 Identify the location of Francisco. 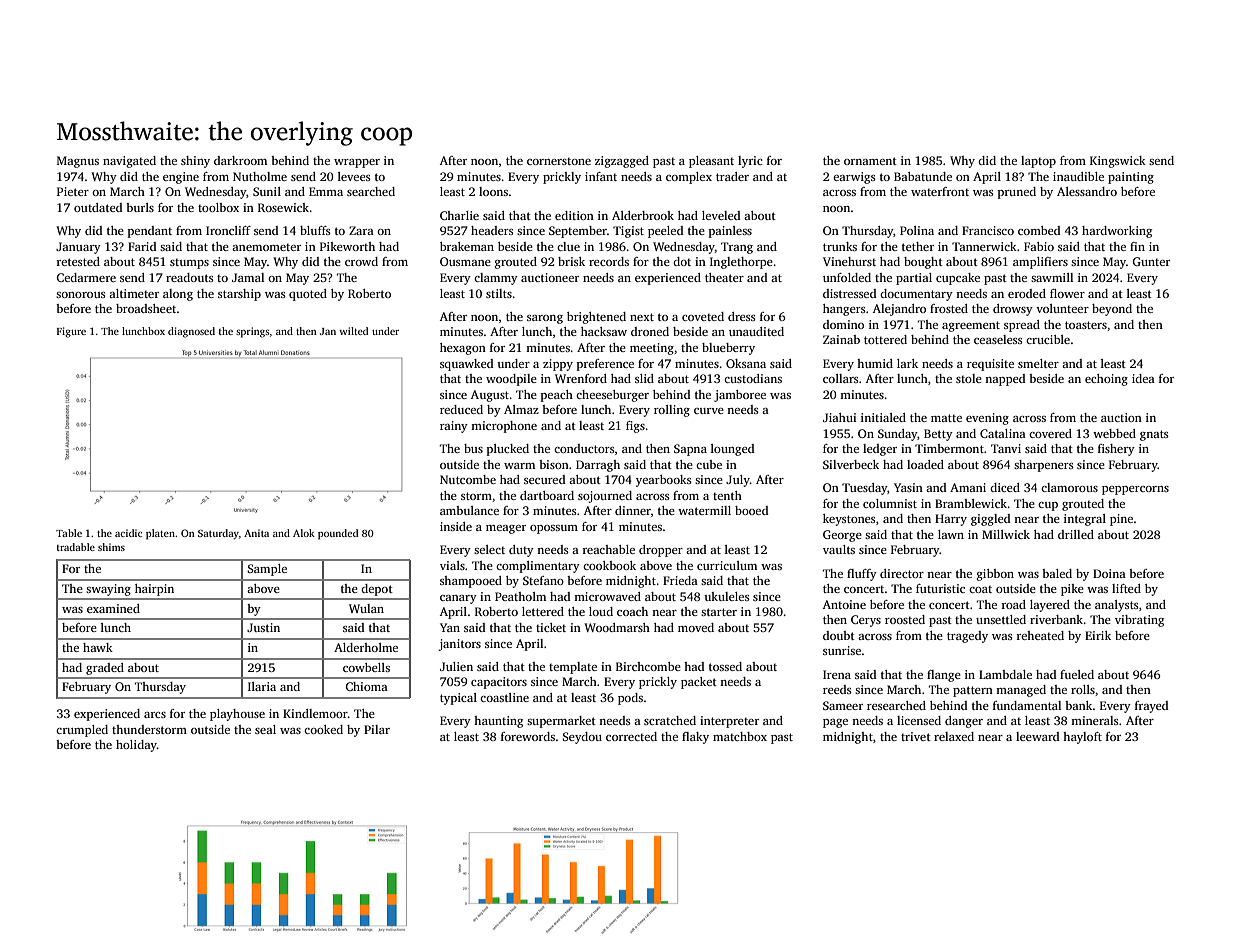
(988, 230).
